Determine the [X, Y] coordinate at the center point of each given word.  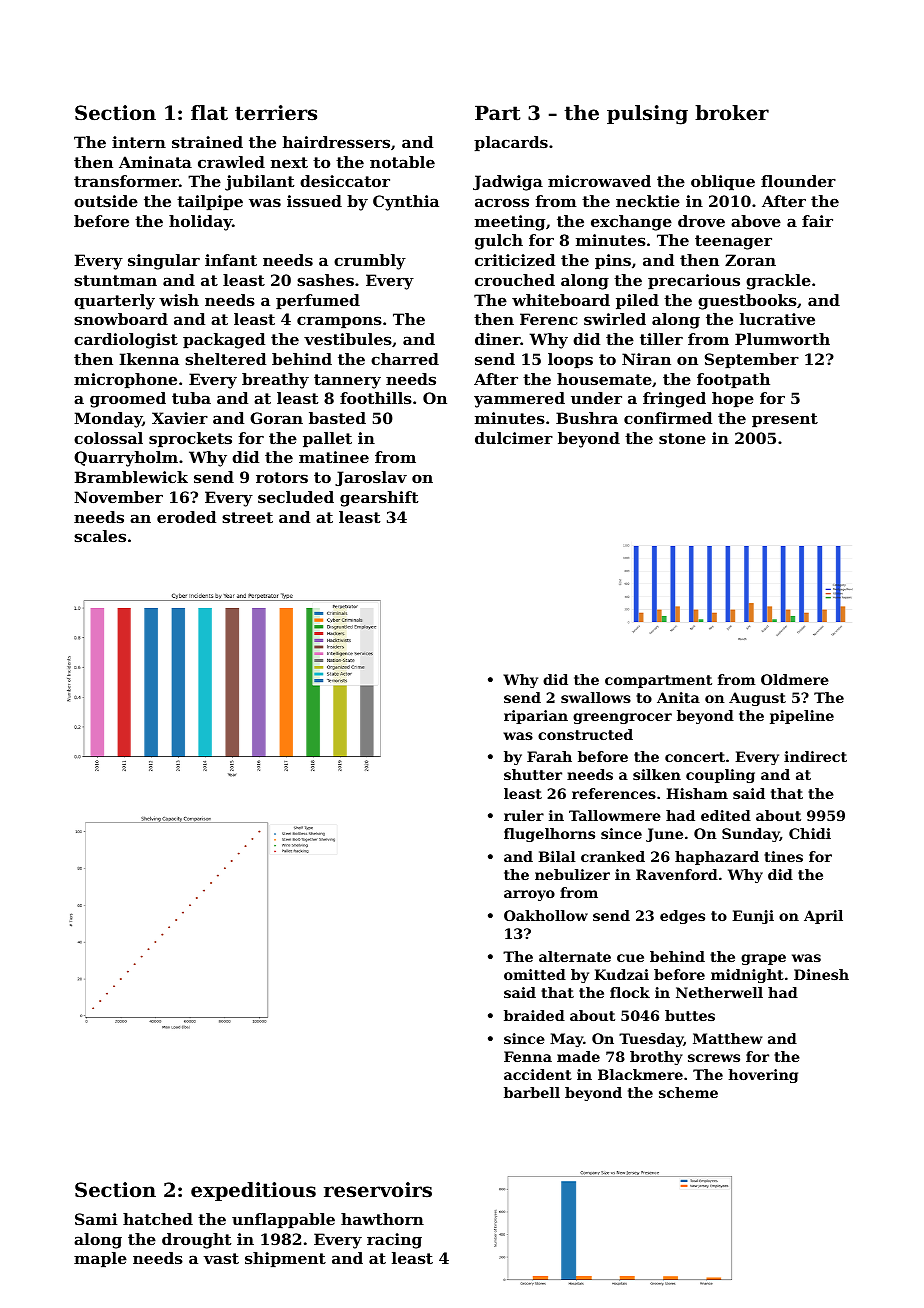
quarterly [114, 302]
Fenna [528, 1056]
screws [714, 1058]
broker [732, 113]
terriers [276, 113]
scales [100, 536]
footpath [733, 380]
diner [498, 339]
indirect [815, 756]
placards [511, 143]
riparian [536, 717]
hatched [158, 1219]
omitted [535, 974]
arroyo [529, 895]
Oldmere [795, 679]
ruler [524, 815]
